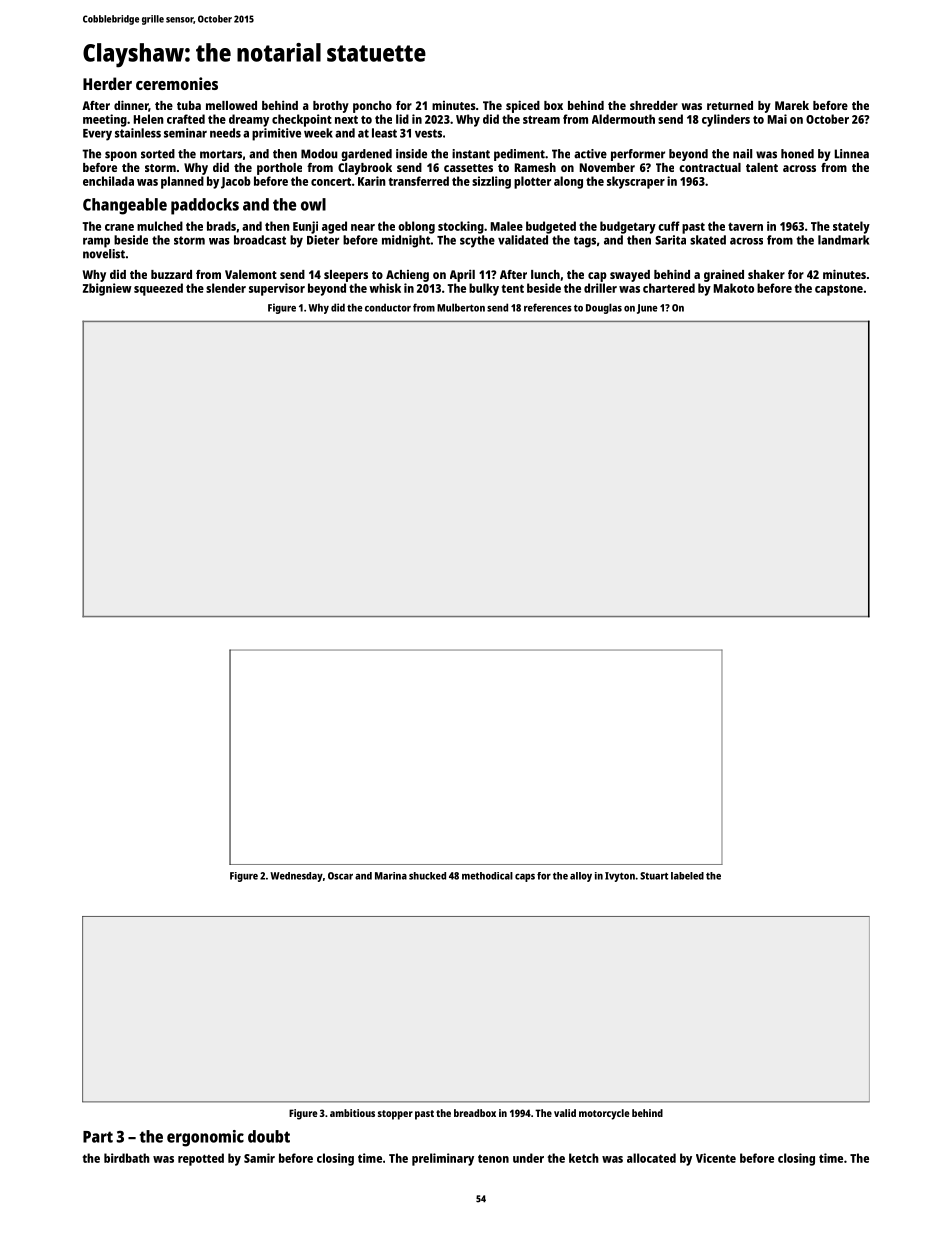 This screenshot has width=952, height=1233. Describe the element at coordinates (766, 274) in the screenshot. I see `shaker` at that location.
